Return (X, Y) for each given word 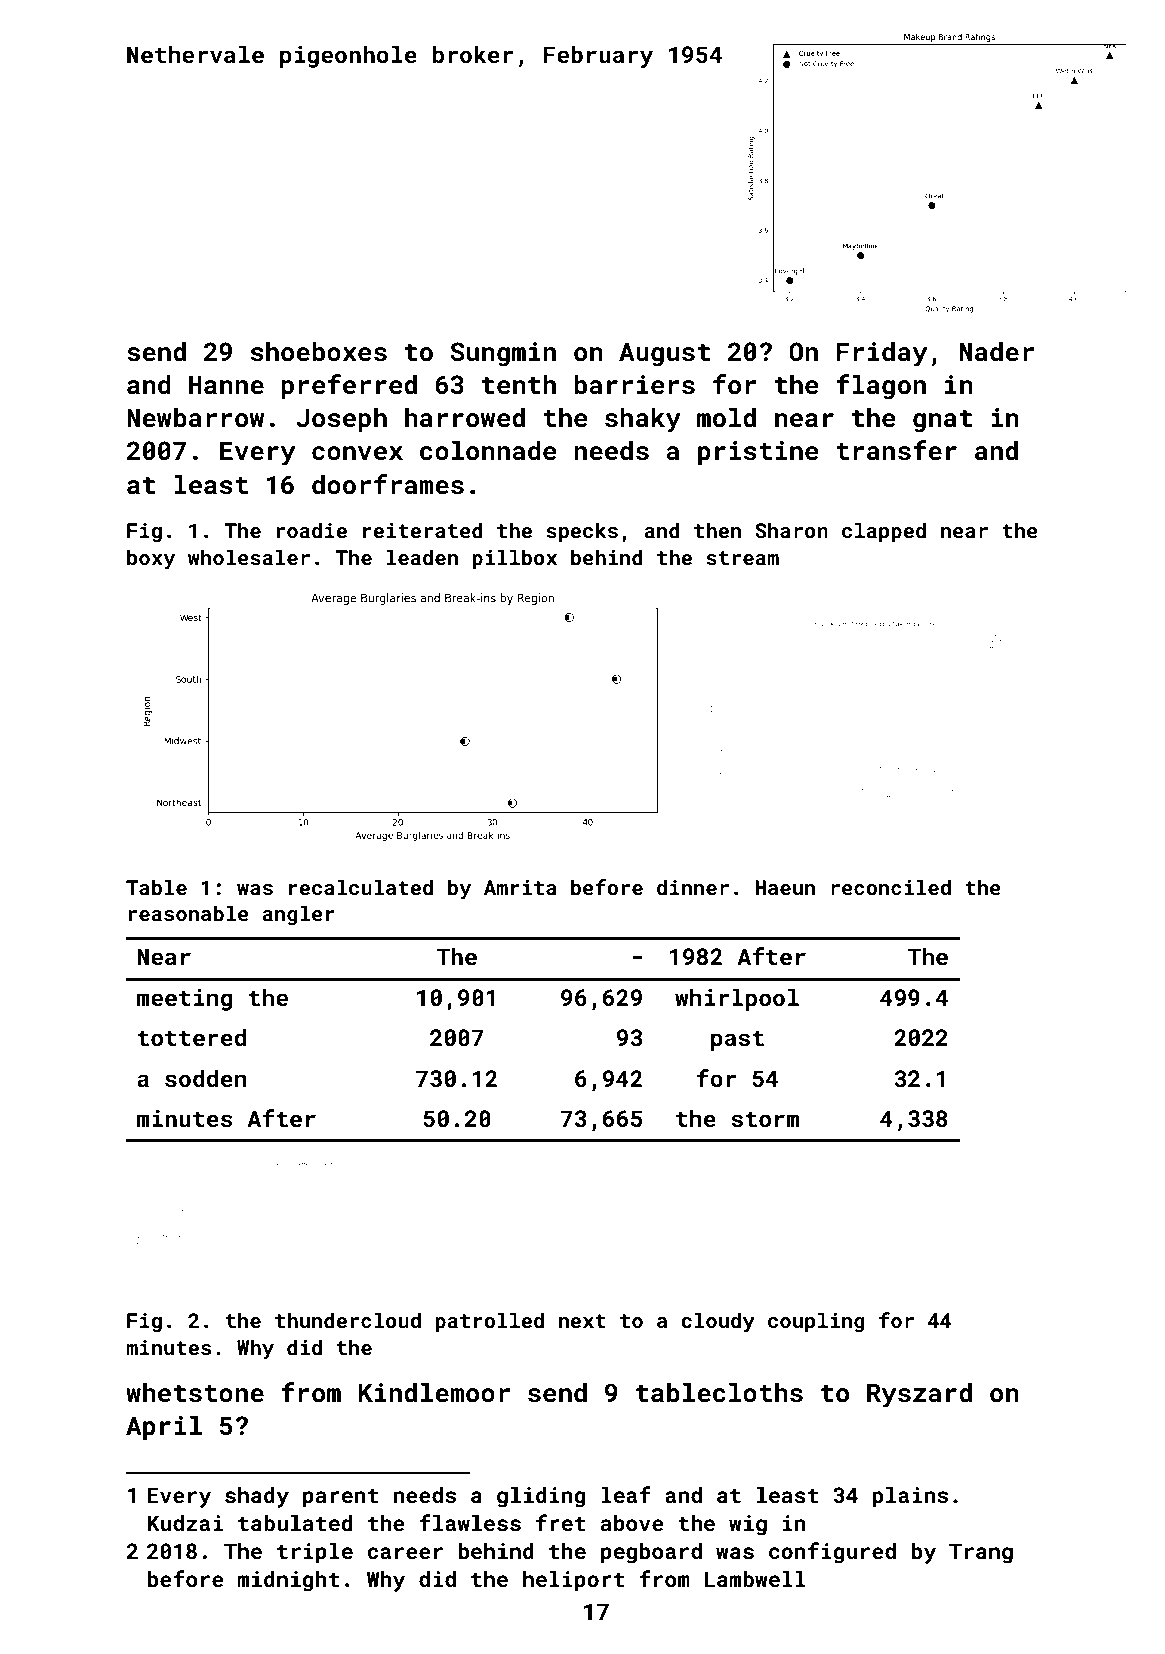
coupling (816, 1322)
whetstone (195, 1392)
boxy (151, 559)
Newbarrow (195, 417)
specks (582, 532)
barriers (634, 384)
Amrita (520, 887)
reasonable (189, 913)
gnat (942, 421)
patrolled (489, 1322)
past (737, 1041)
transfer (896, 450)
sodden (206, 1078)
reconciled (891, 887)
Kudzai (185, 1523)
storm (765, 1119)
